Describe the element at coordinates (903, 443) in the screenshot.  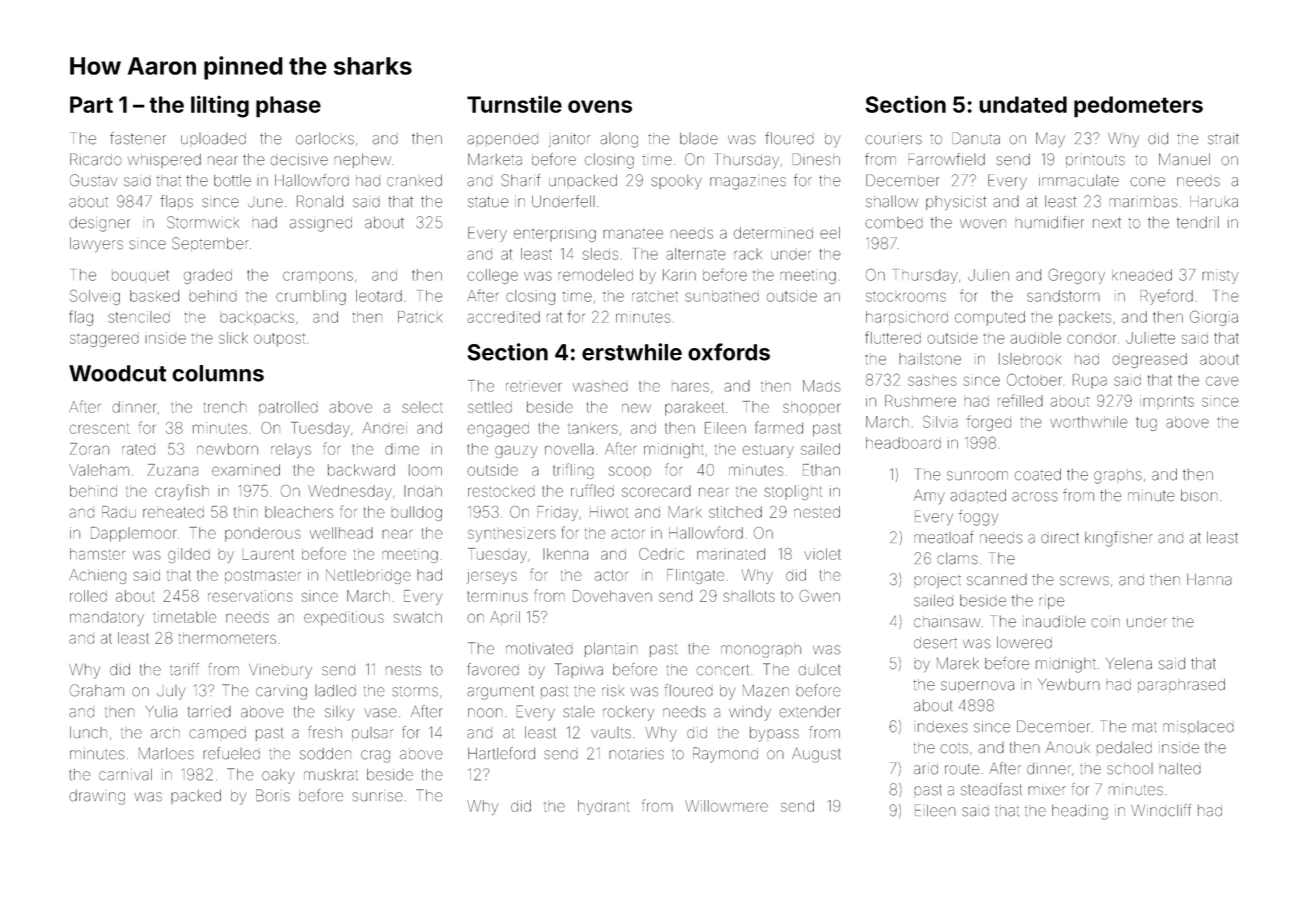
I see `headboard` at that location.
